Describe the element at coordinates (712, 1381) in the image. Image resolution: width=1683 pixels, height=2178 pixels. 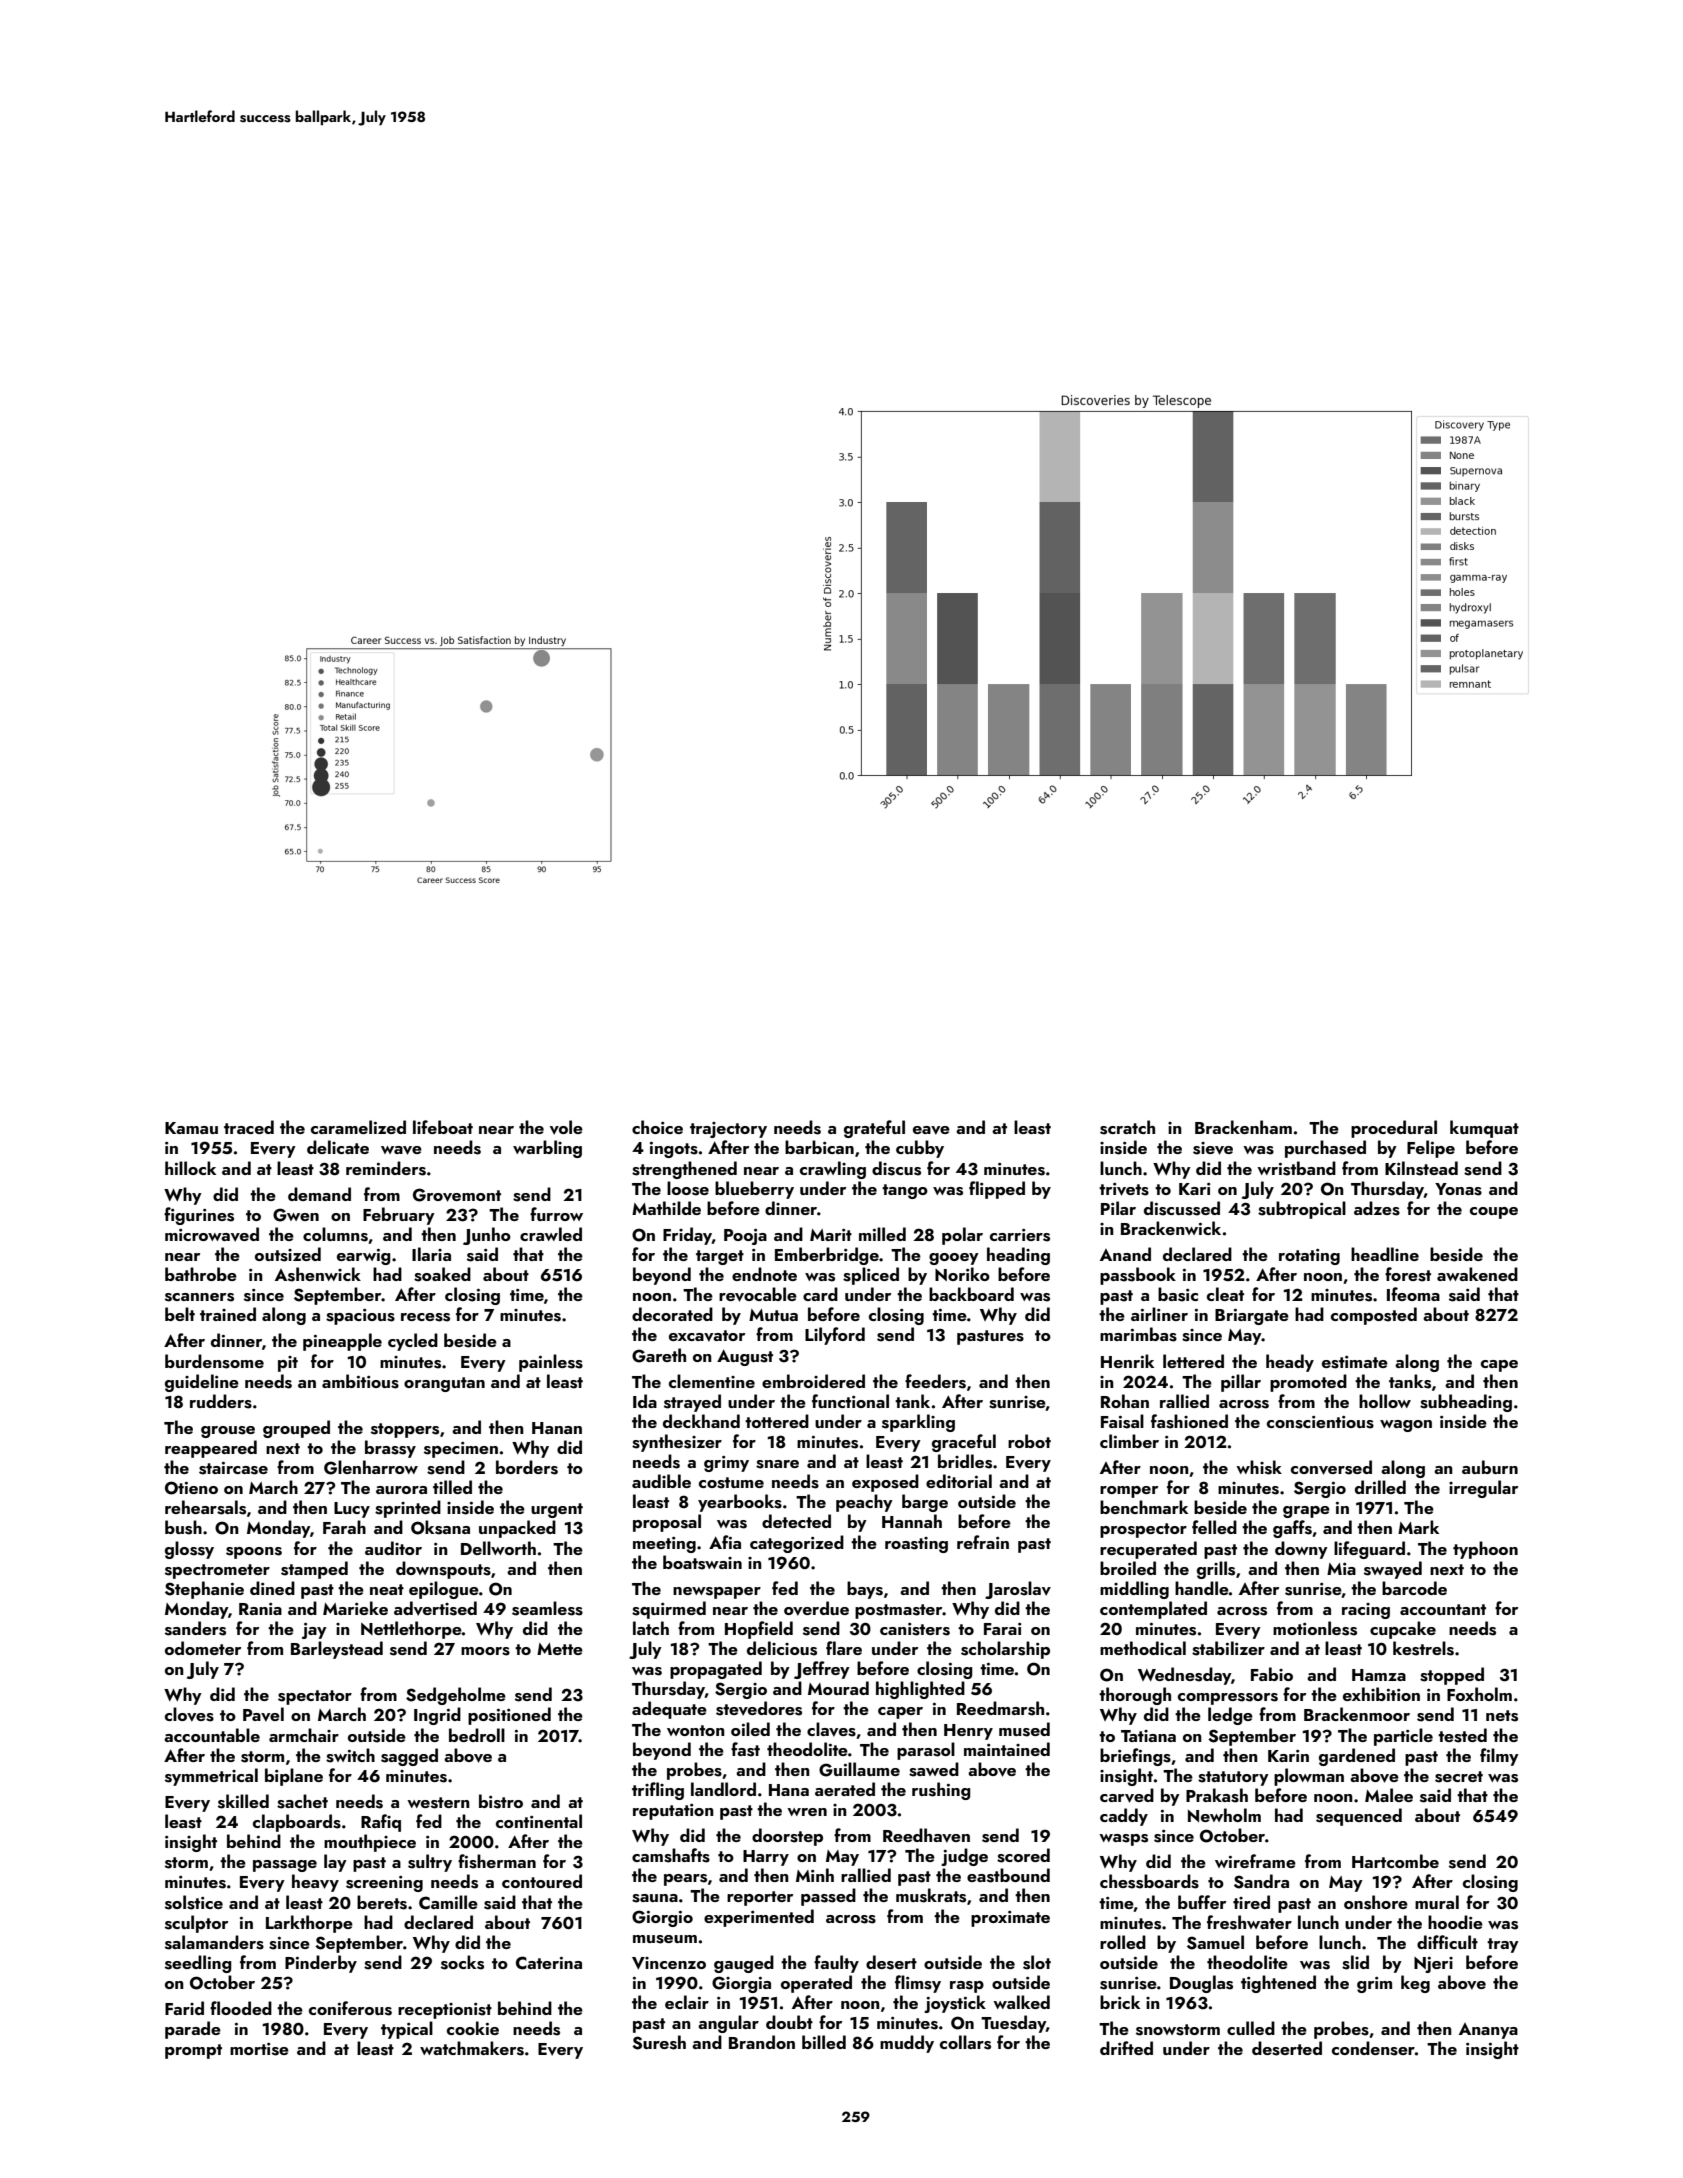
I see `clementine` at that location.
